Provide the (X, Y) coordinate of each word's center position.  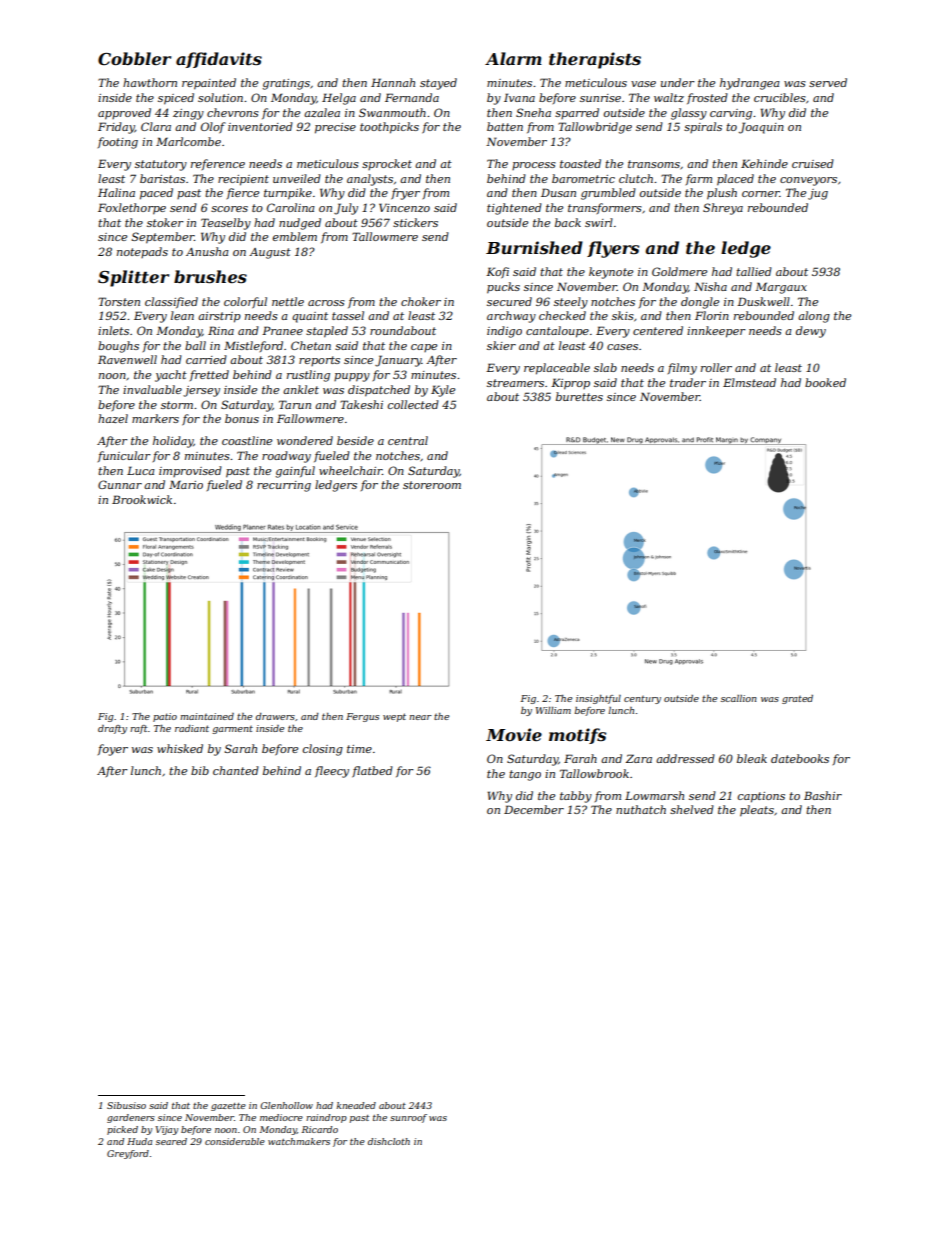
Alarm (513, 58)
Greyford (128, 1154)
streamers (515, 383)
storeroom (432, 485)
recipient (243, 180)
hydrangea (750, 84)
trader (688, 382)
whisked (180, 748)
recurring (284, 486)
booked (825, 382)
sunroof (408, 1118)
